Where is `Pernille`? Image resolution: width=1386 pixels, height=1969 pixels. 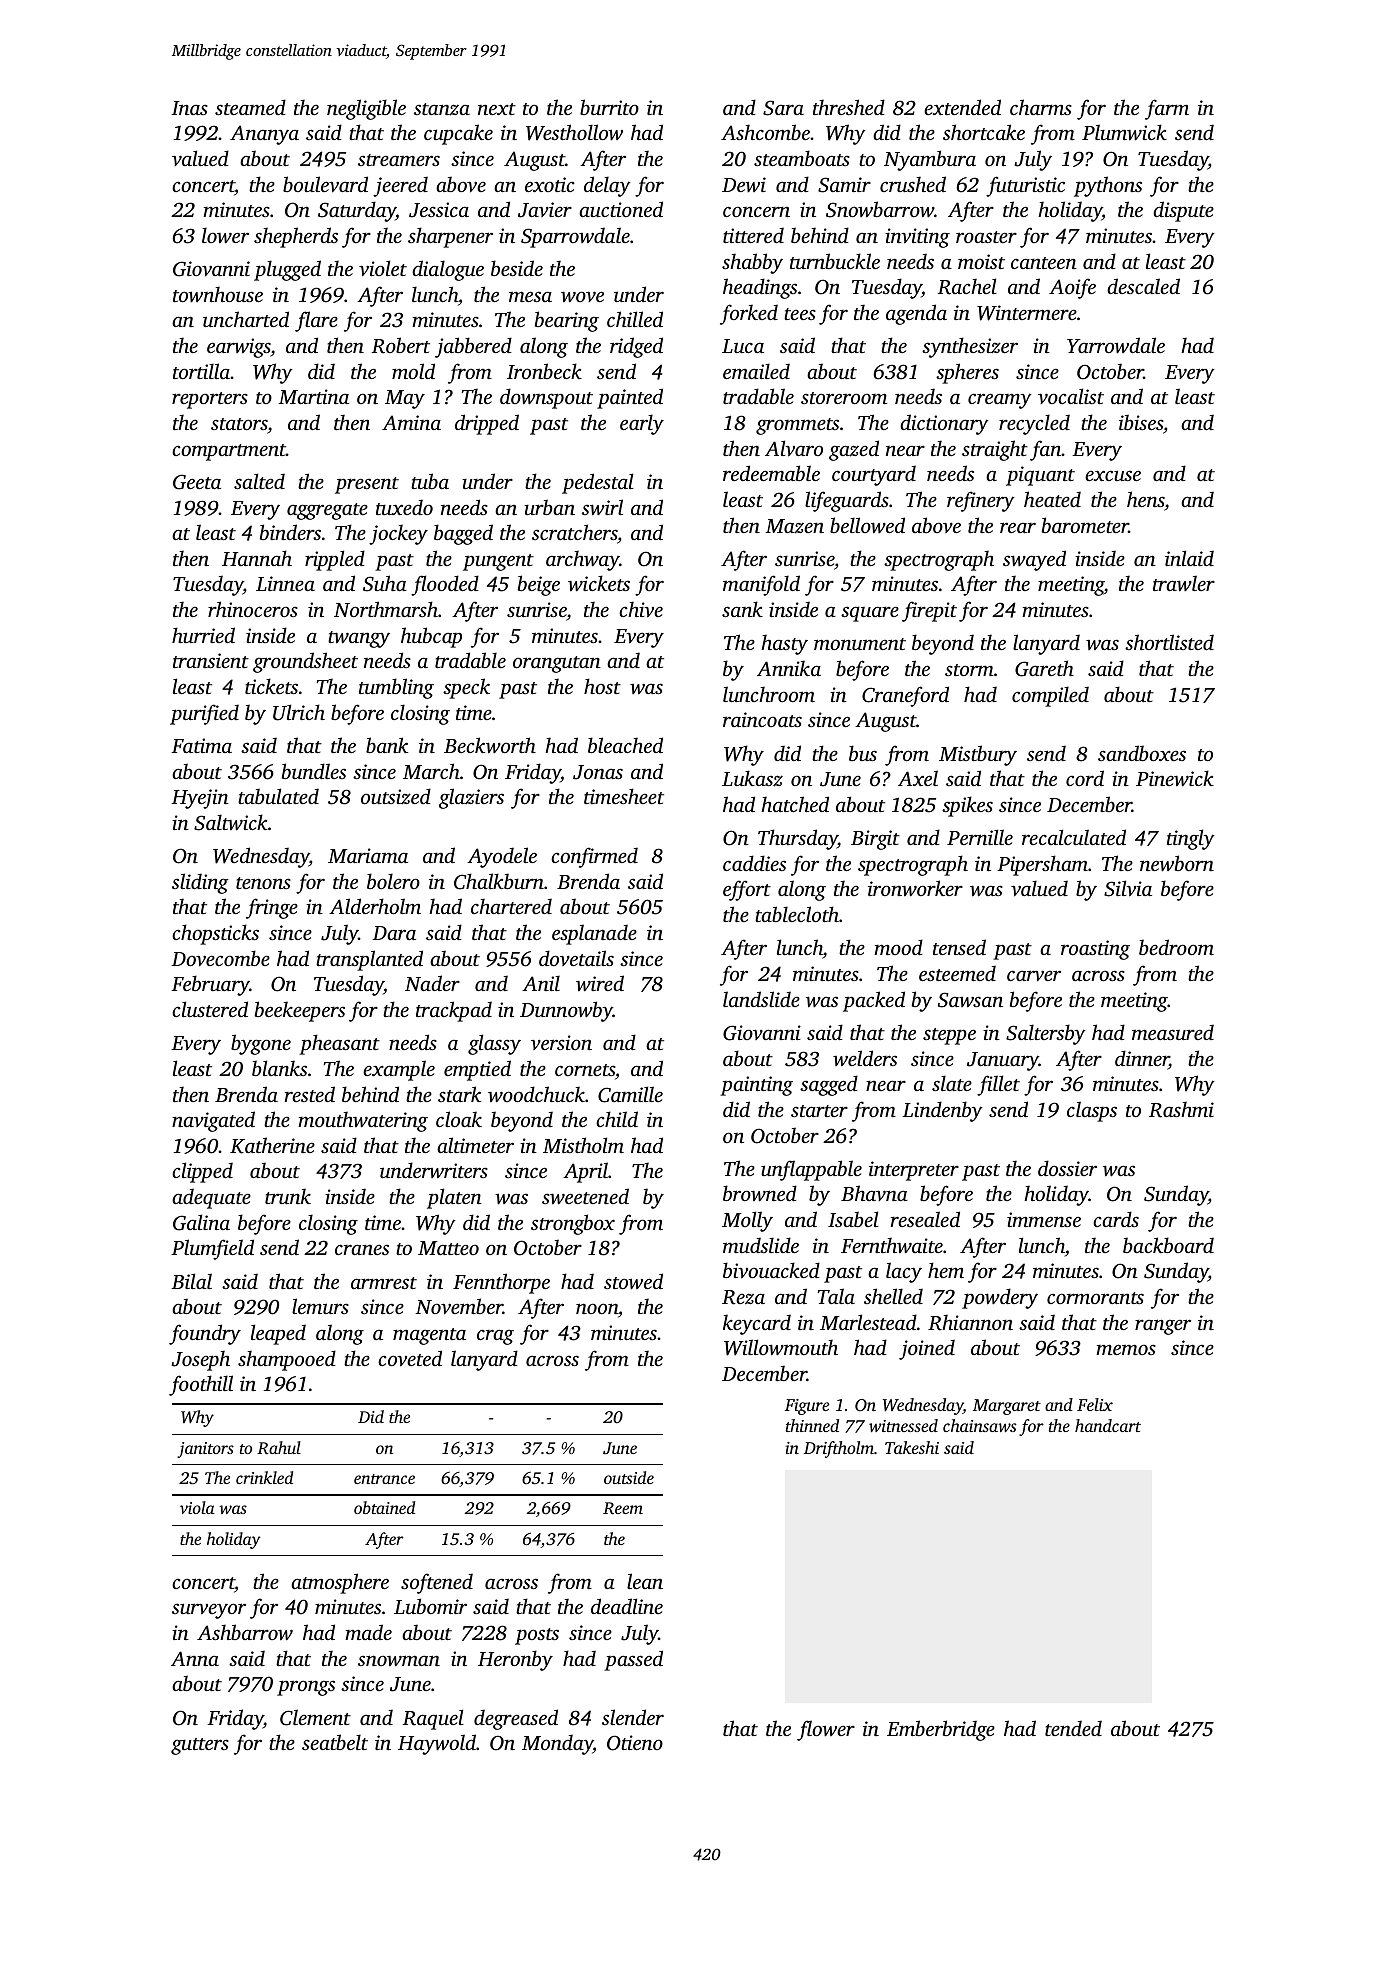 Pernille is located at coordinates (980, 837).
